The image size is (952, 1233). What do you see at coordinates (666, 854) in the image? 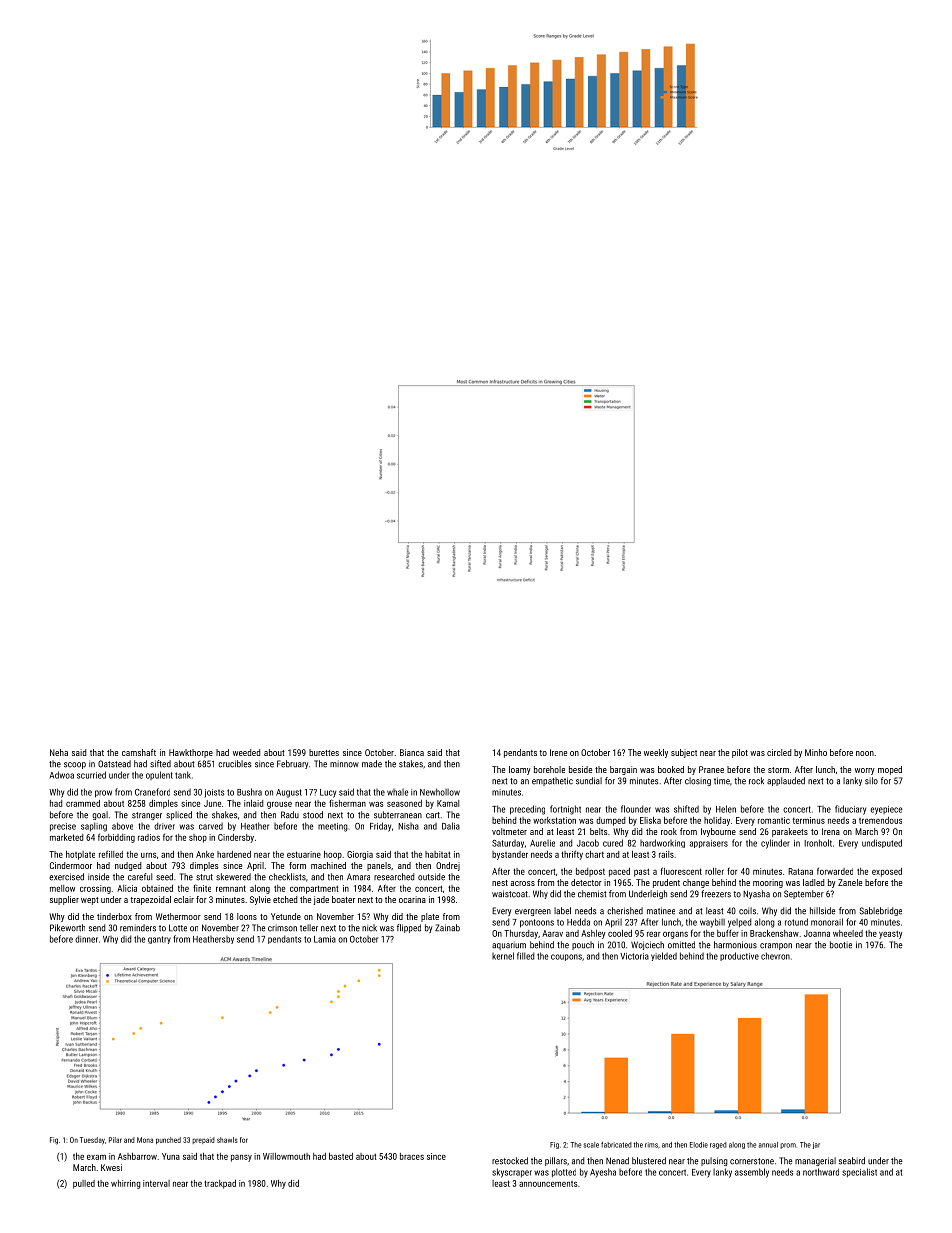
I see `rails` at bounding box center [666, 854].
